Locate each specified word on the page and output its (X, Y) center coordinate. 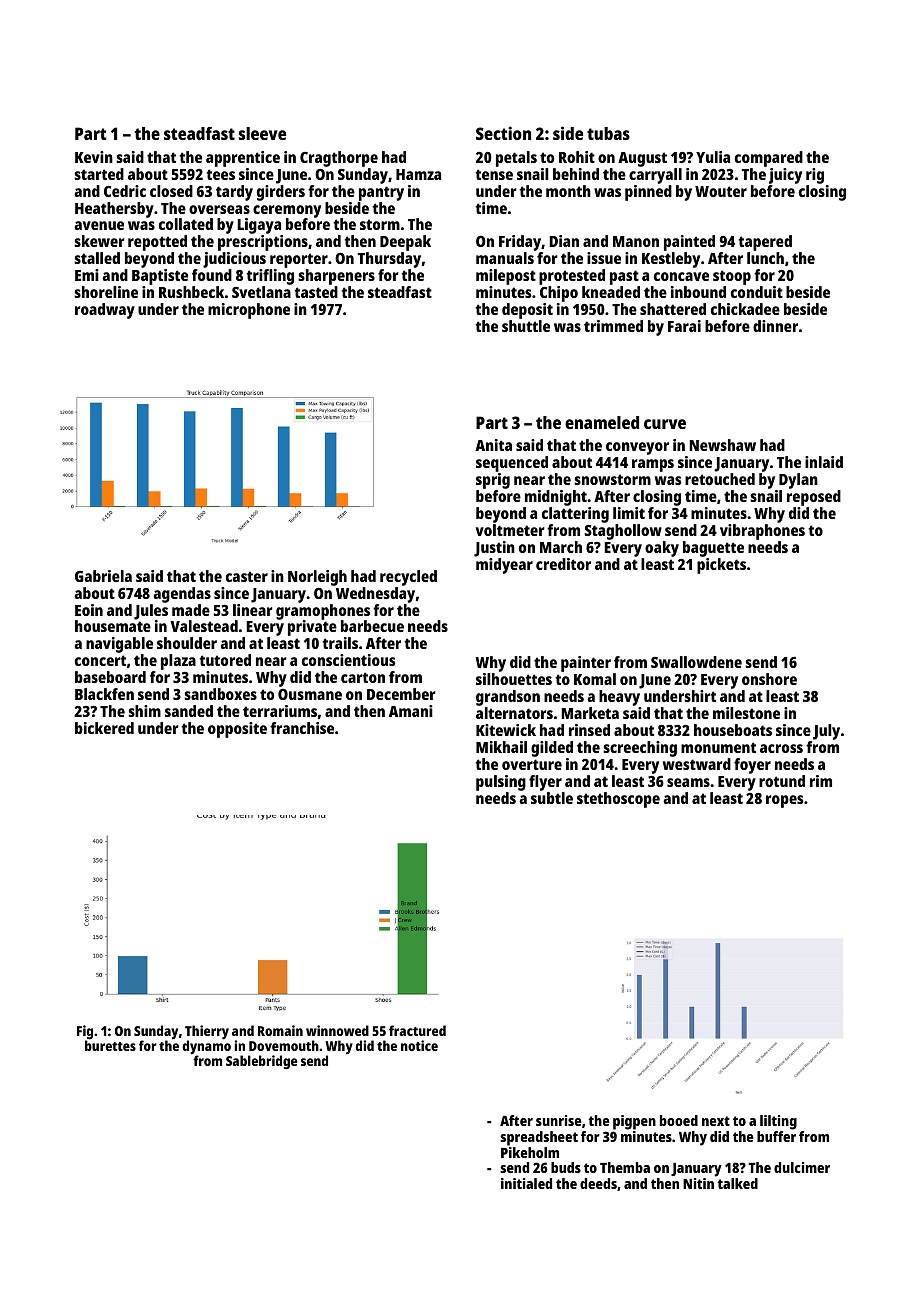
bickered (104, 728)
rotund (782, 781)
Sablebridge (261, 1062)
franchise (302, 728)
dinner (775, 326)
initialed (526, 1183)
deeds (598, 1183)
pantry (381, 193)
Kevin (94, 157)
